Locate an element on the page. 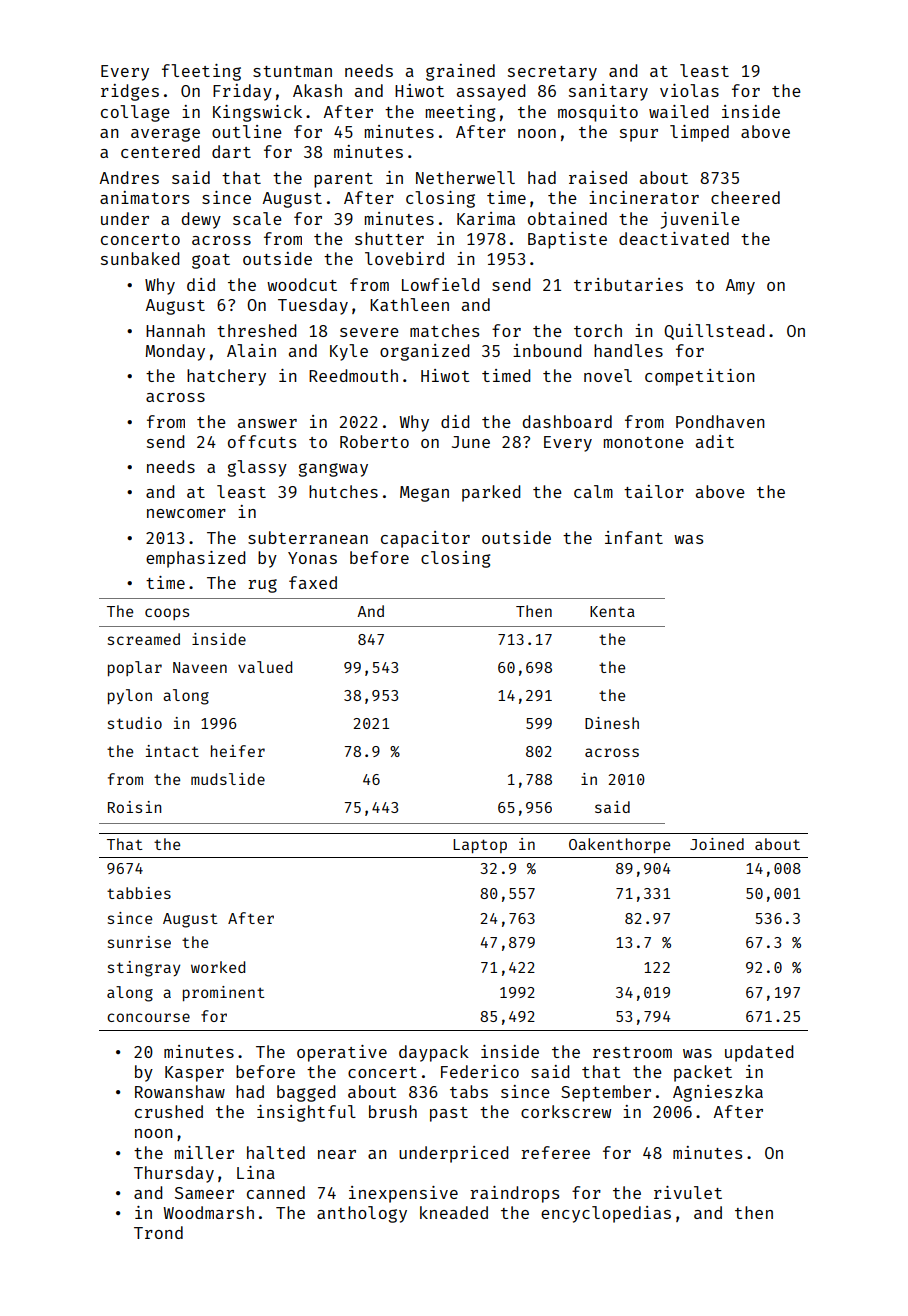 The image size is (908, 1316). cheered is located at coordinates (745, 197).
